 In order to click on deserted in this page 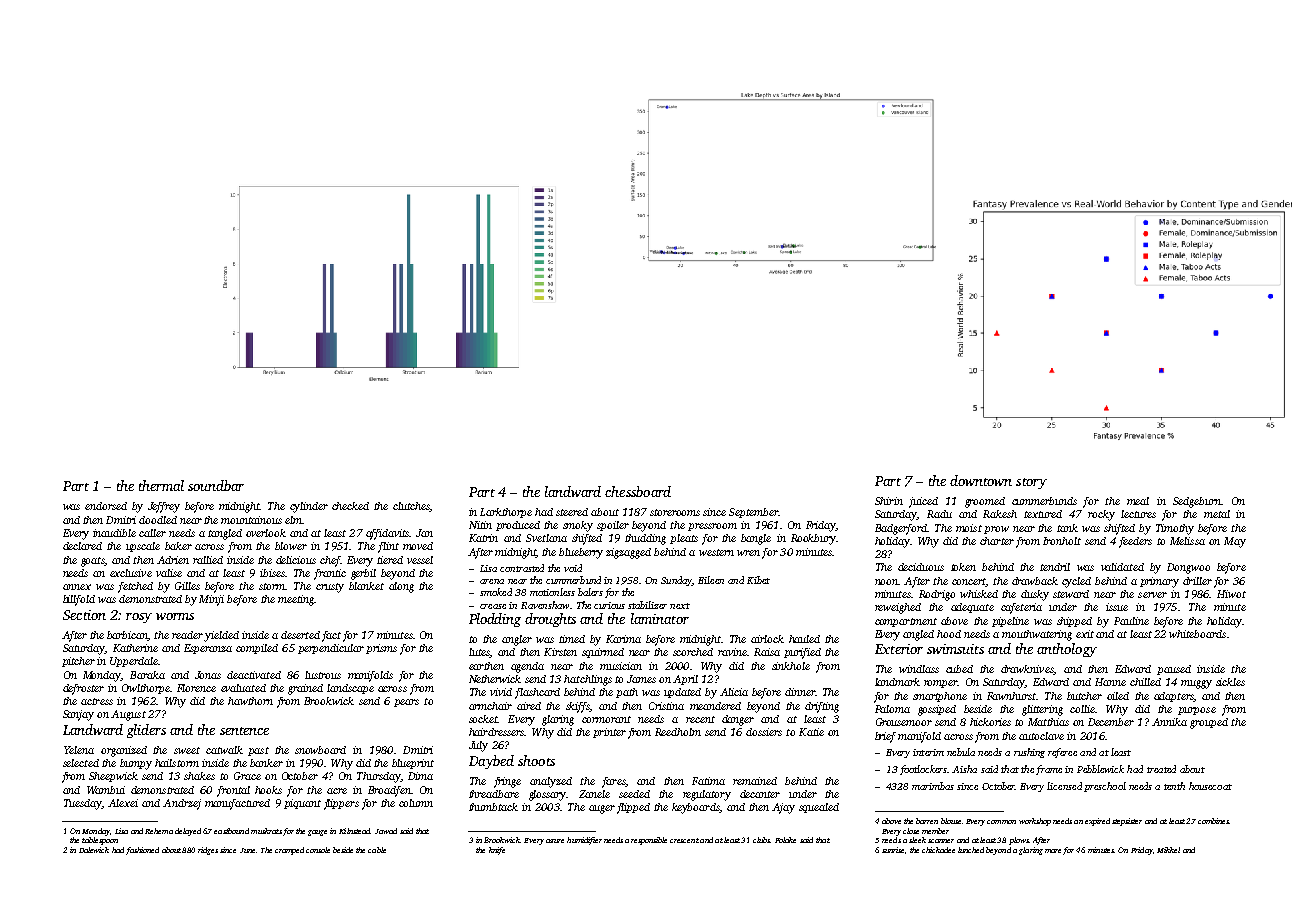, I will do `click(300, 635)`.
